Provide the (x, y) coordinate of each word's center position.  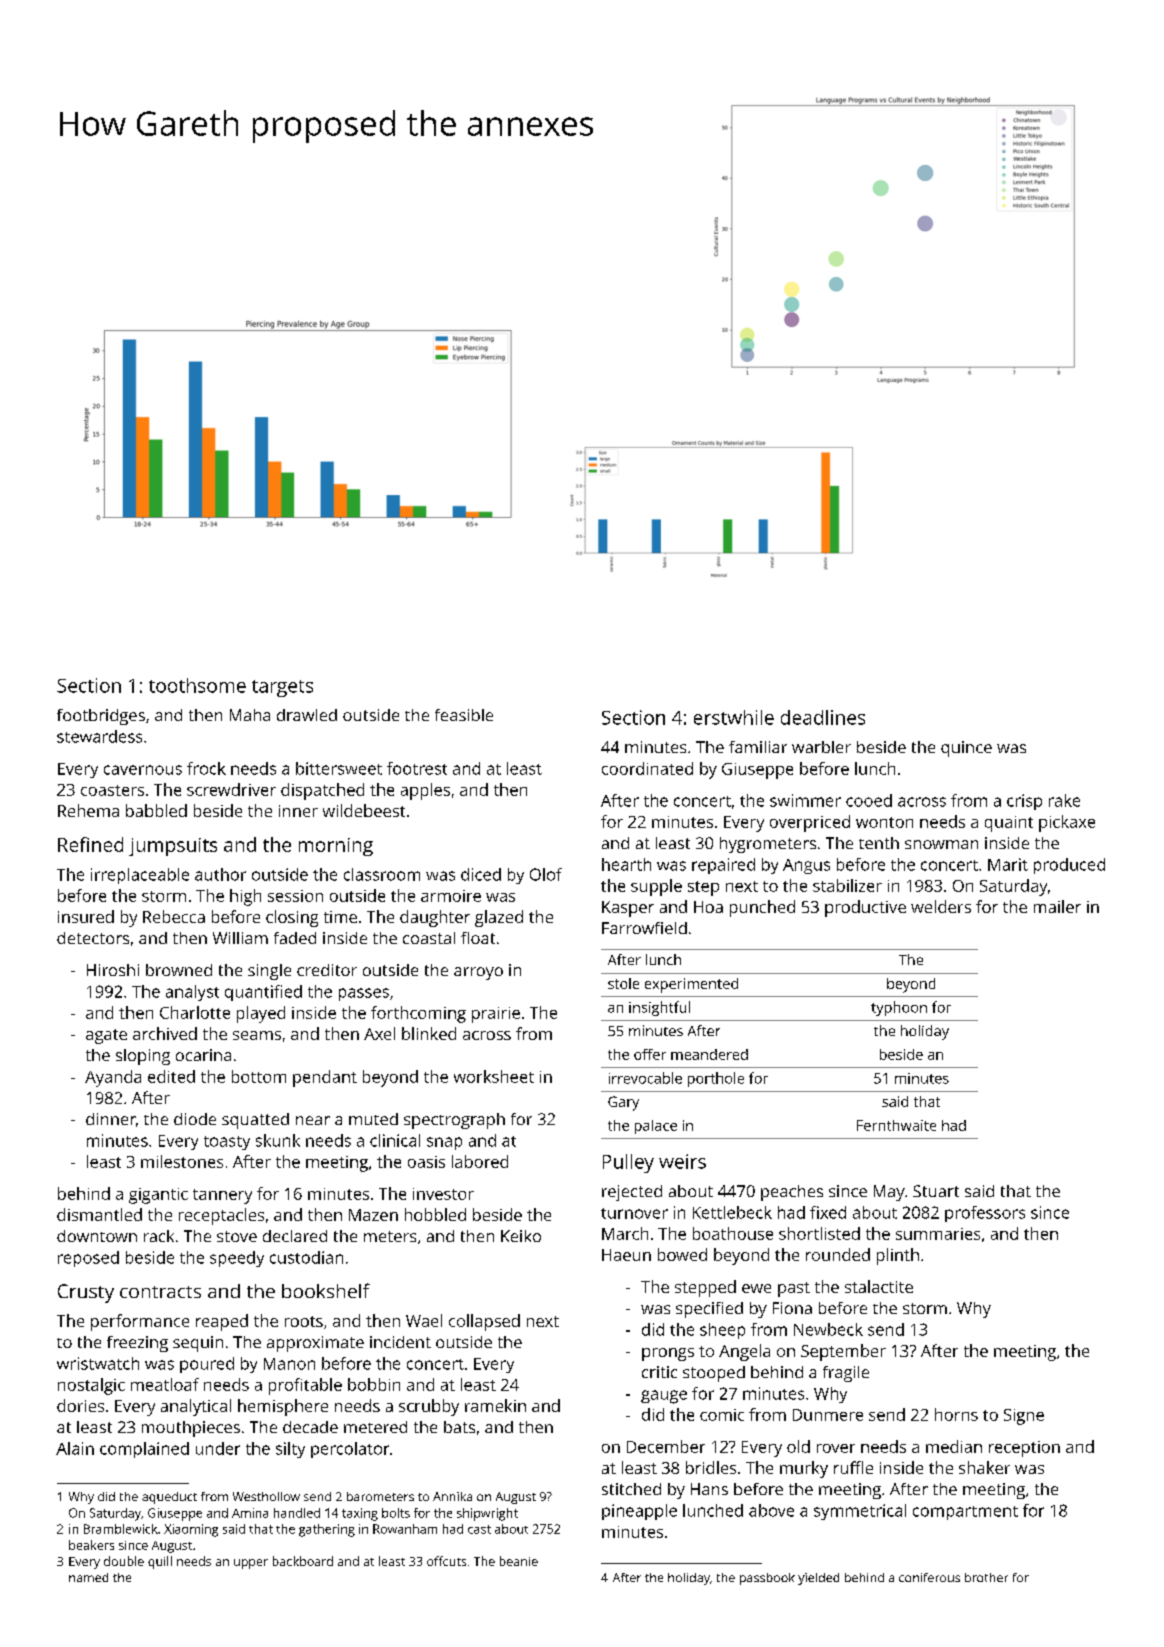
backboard (303, 1561)
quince (966, 749)
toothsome (197, 685)
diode (195, 1119)
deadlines (823, 717)
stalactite (879, 1286)
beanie (519, 1561)
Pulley (628, 1163)
